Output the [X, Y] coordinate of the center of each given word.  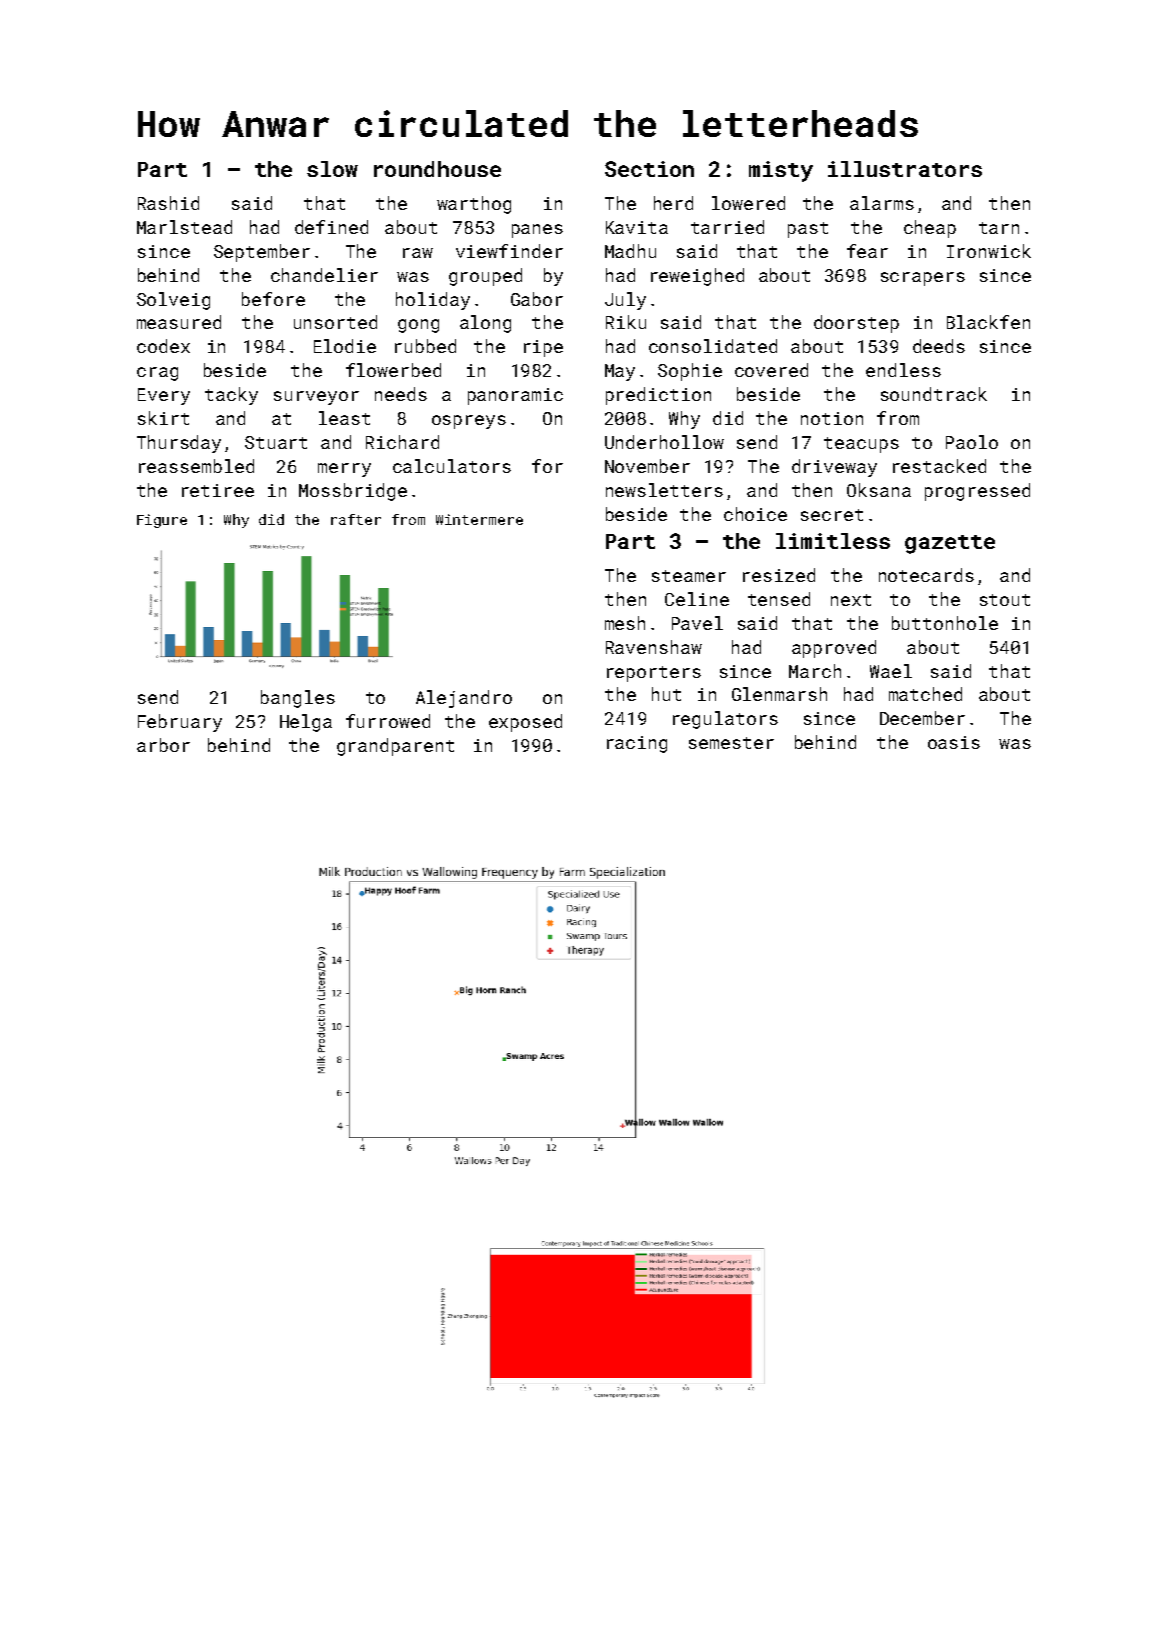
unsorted [335, 322]
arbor [163, 745]
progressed [977, 492]
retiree [218, 490]
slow [332, 169]
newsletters [664, 490]
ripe [543, 348]
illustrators [905, 169]
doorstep [856, 324]
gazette [950, 544]
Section [649, 169]
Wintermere [479, 519]
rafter [356, 519]
